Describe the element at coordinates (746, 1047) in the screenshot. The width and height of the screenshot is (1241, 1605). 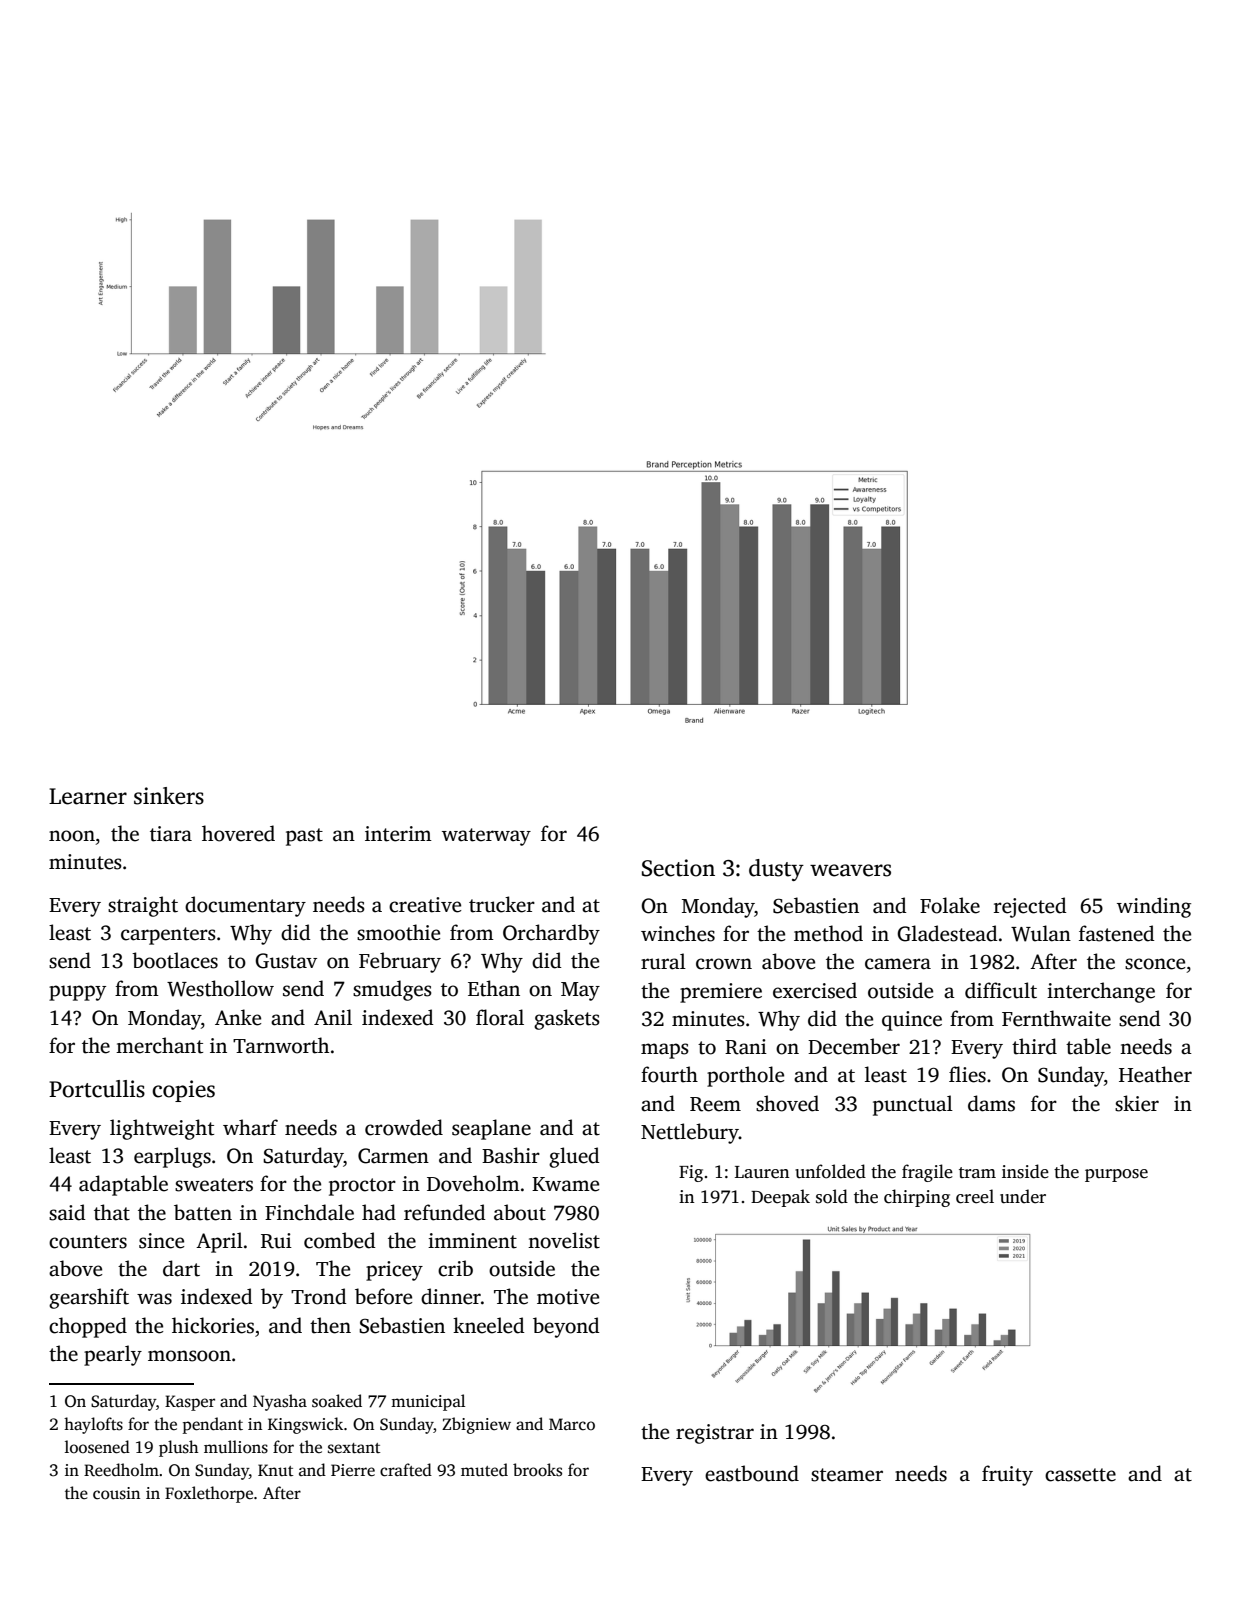
I see `Rani` at that location.
